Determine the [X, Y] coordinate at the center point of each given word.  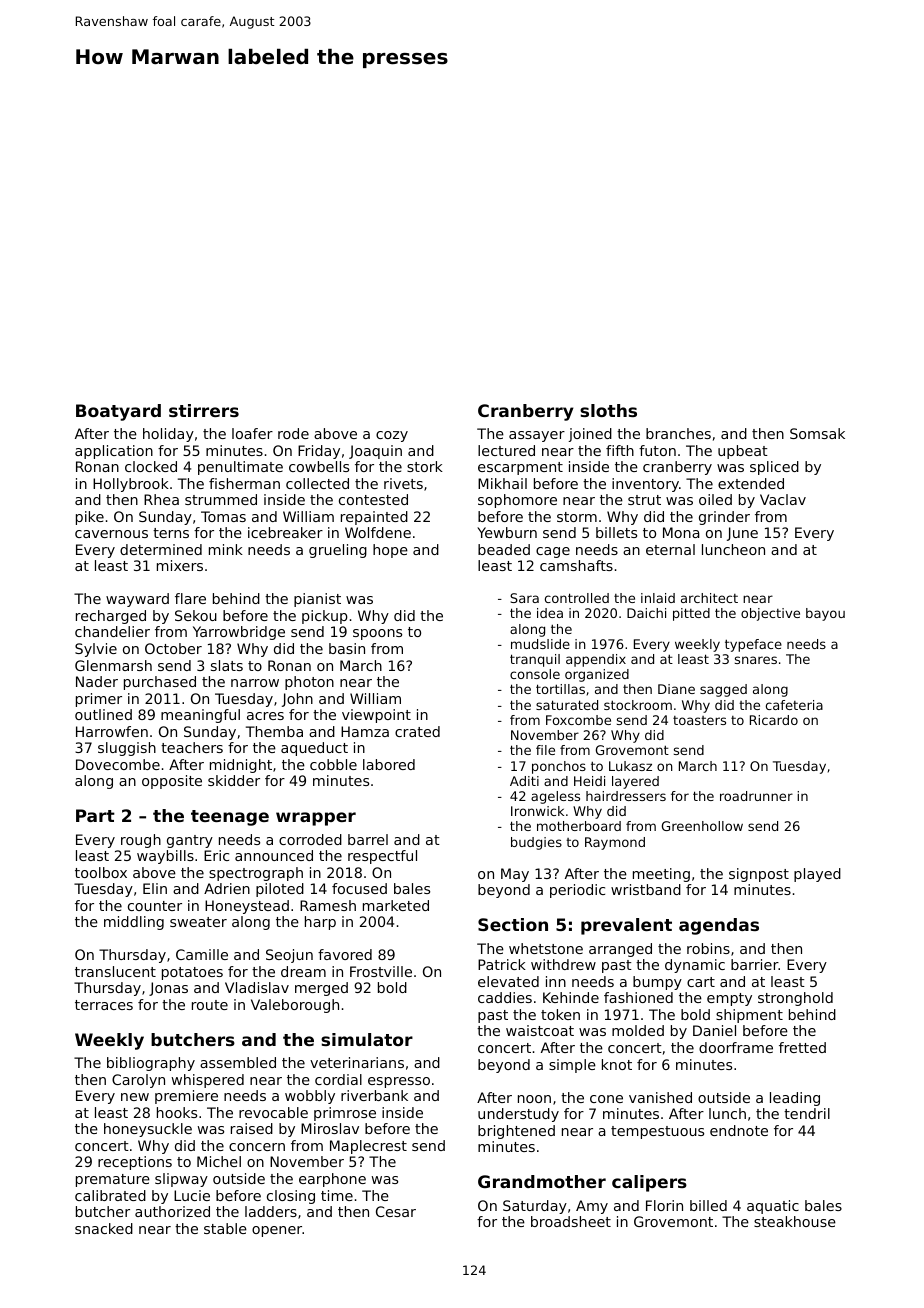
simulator [367, 1039]
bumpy [657, 983]
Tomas [223, 516]
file [545, 750]
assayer [537, 436]
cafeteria [794, 705]
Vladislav [257, 987]
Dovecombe [118, 764]
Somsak [817, 433]
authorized [172, 1211]
